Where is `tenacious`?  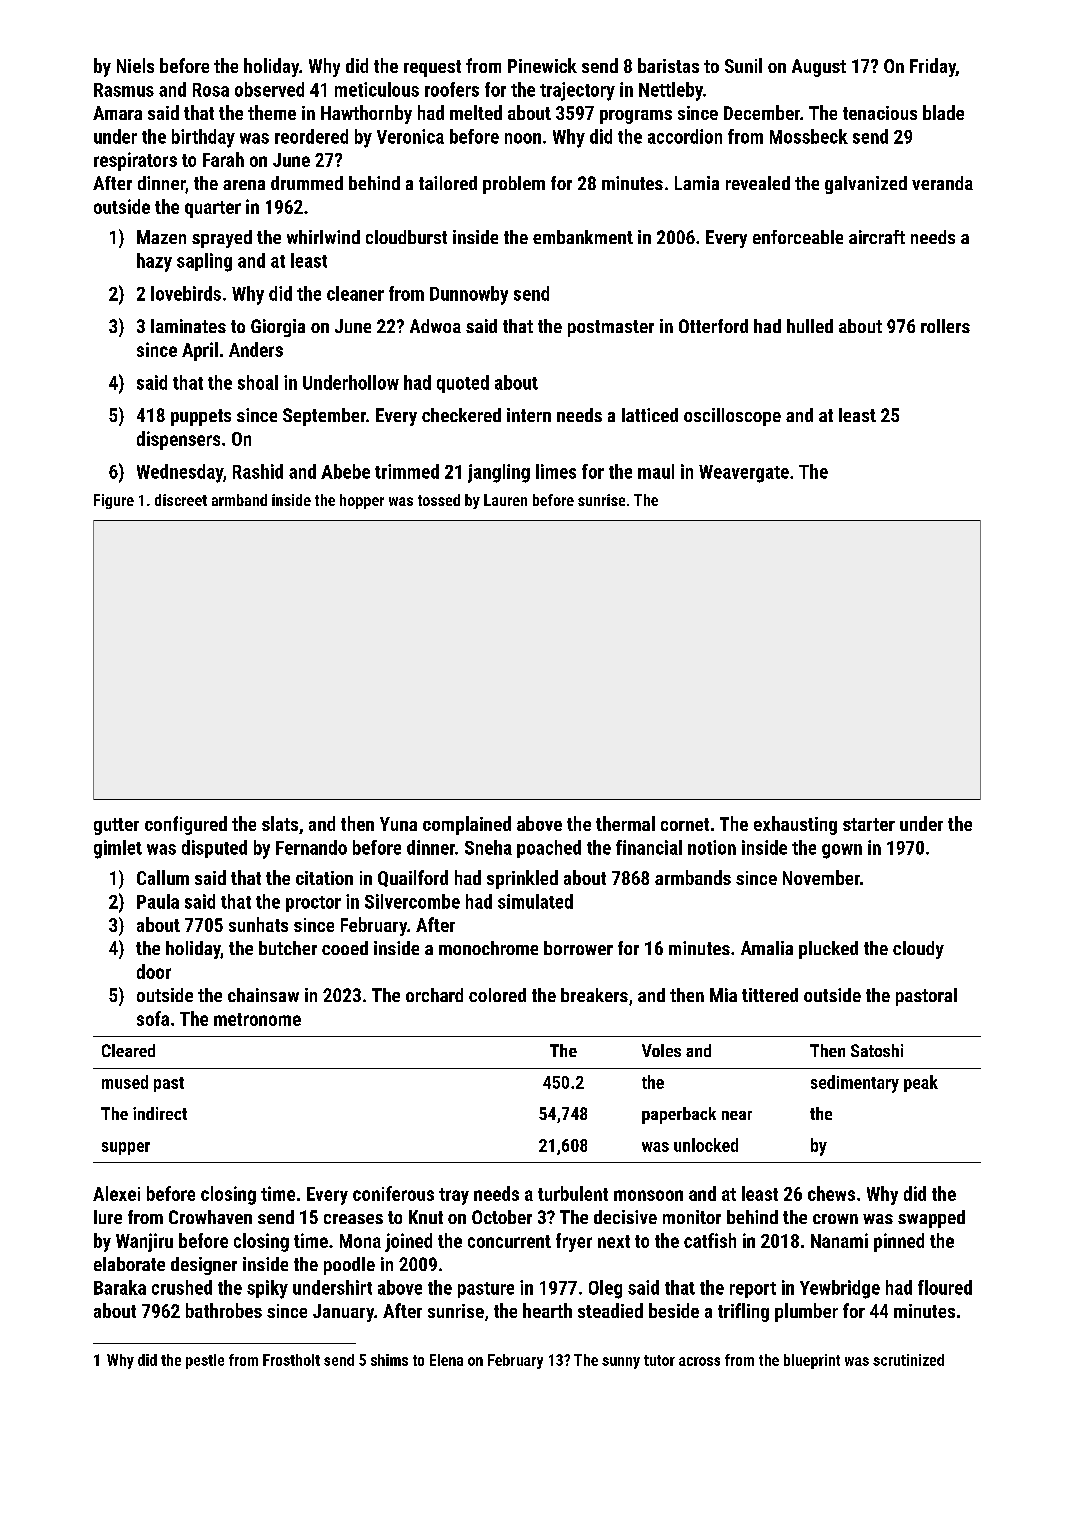 tenacious is located at coordinates (880, 113).
